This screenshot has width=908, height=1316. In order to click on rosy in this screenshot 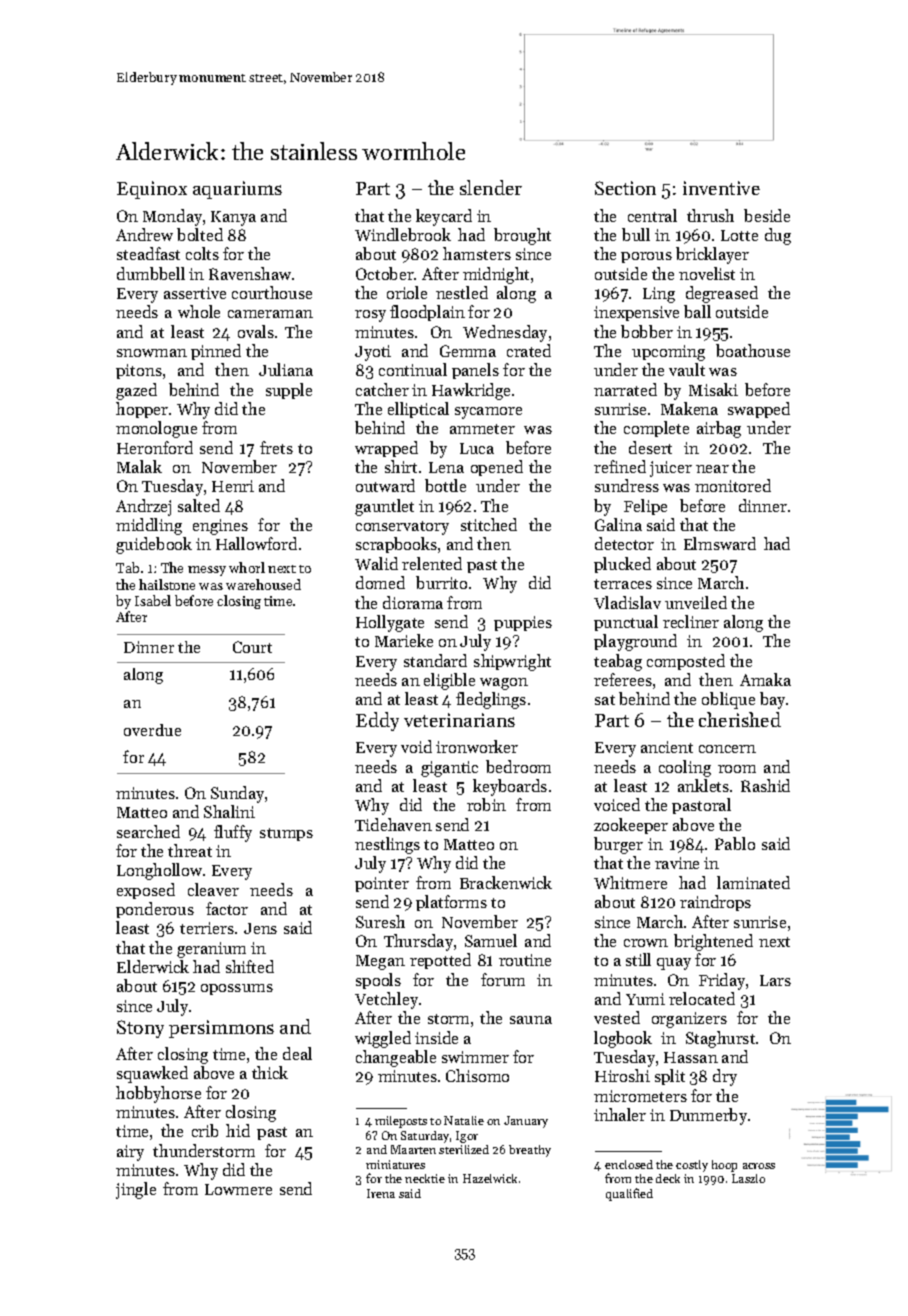, I will do `click(370, 316)`.
